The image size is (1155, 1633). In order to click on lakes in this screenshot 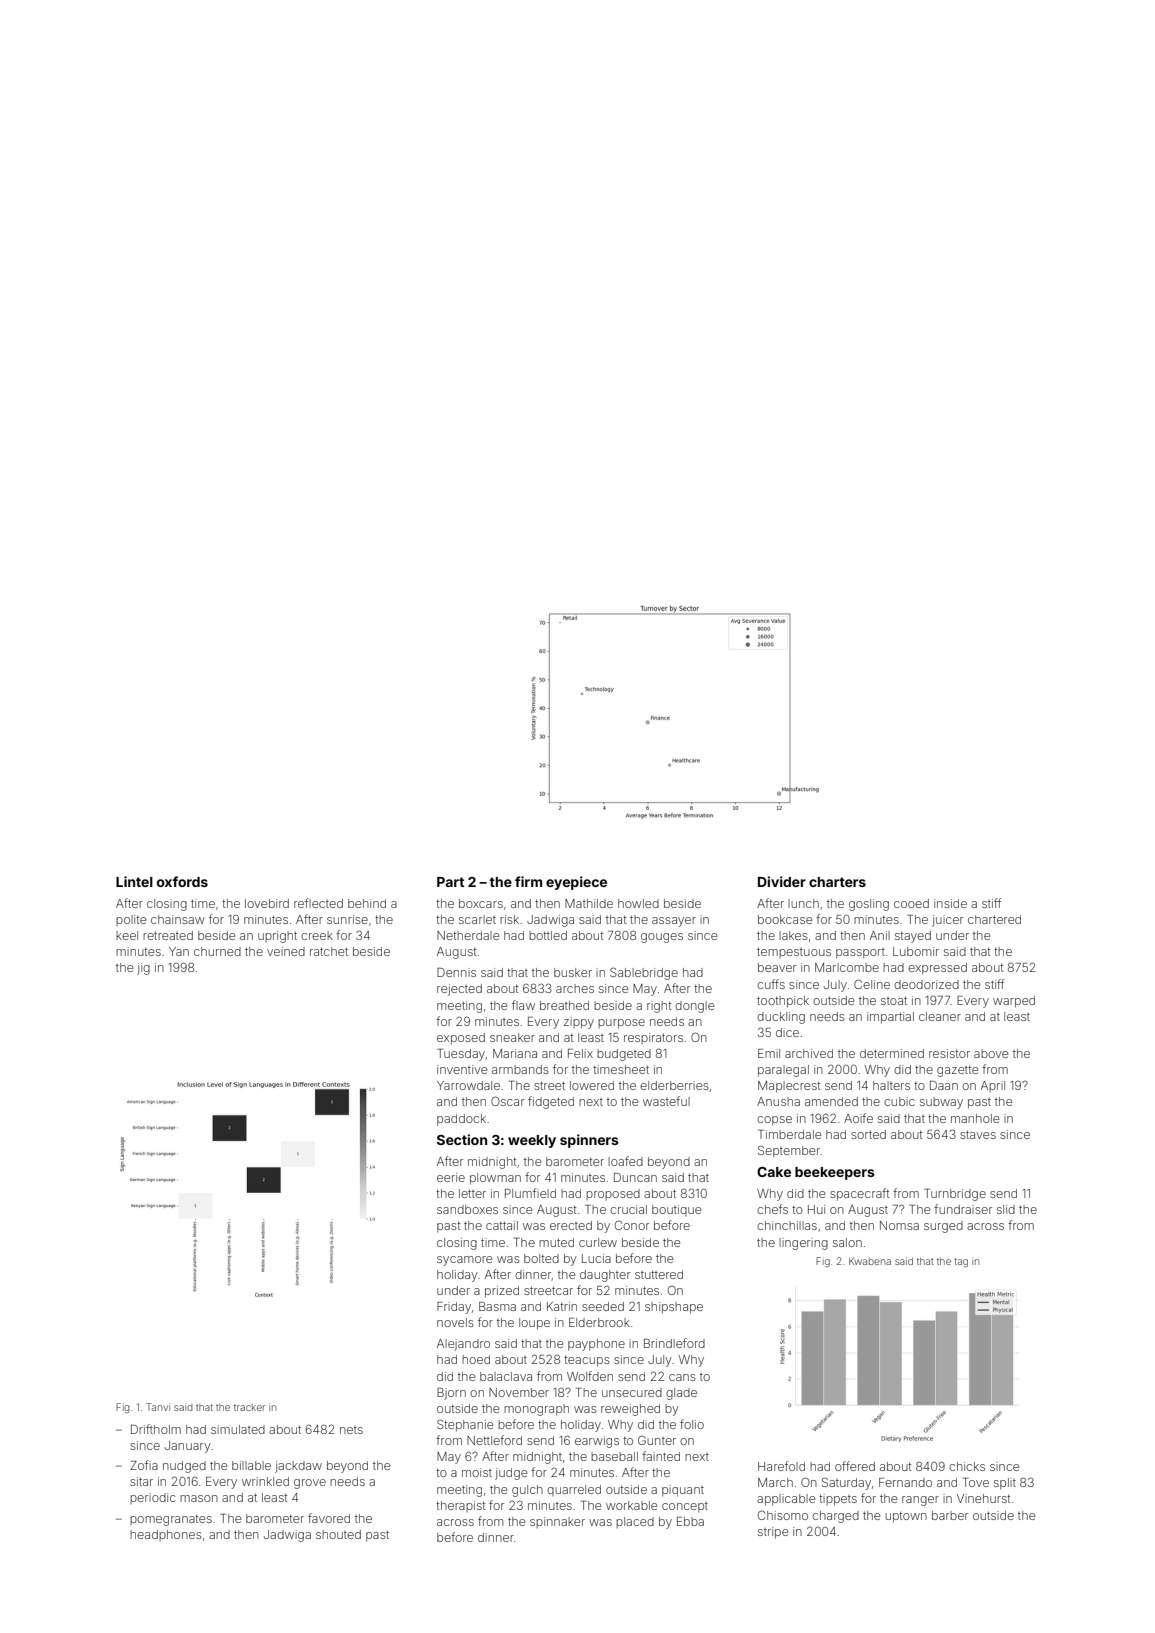, I will do `click(793, 935)`.
